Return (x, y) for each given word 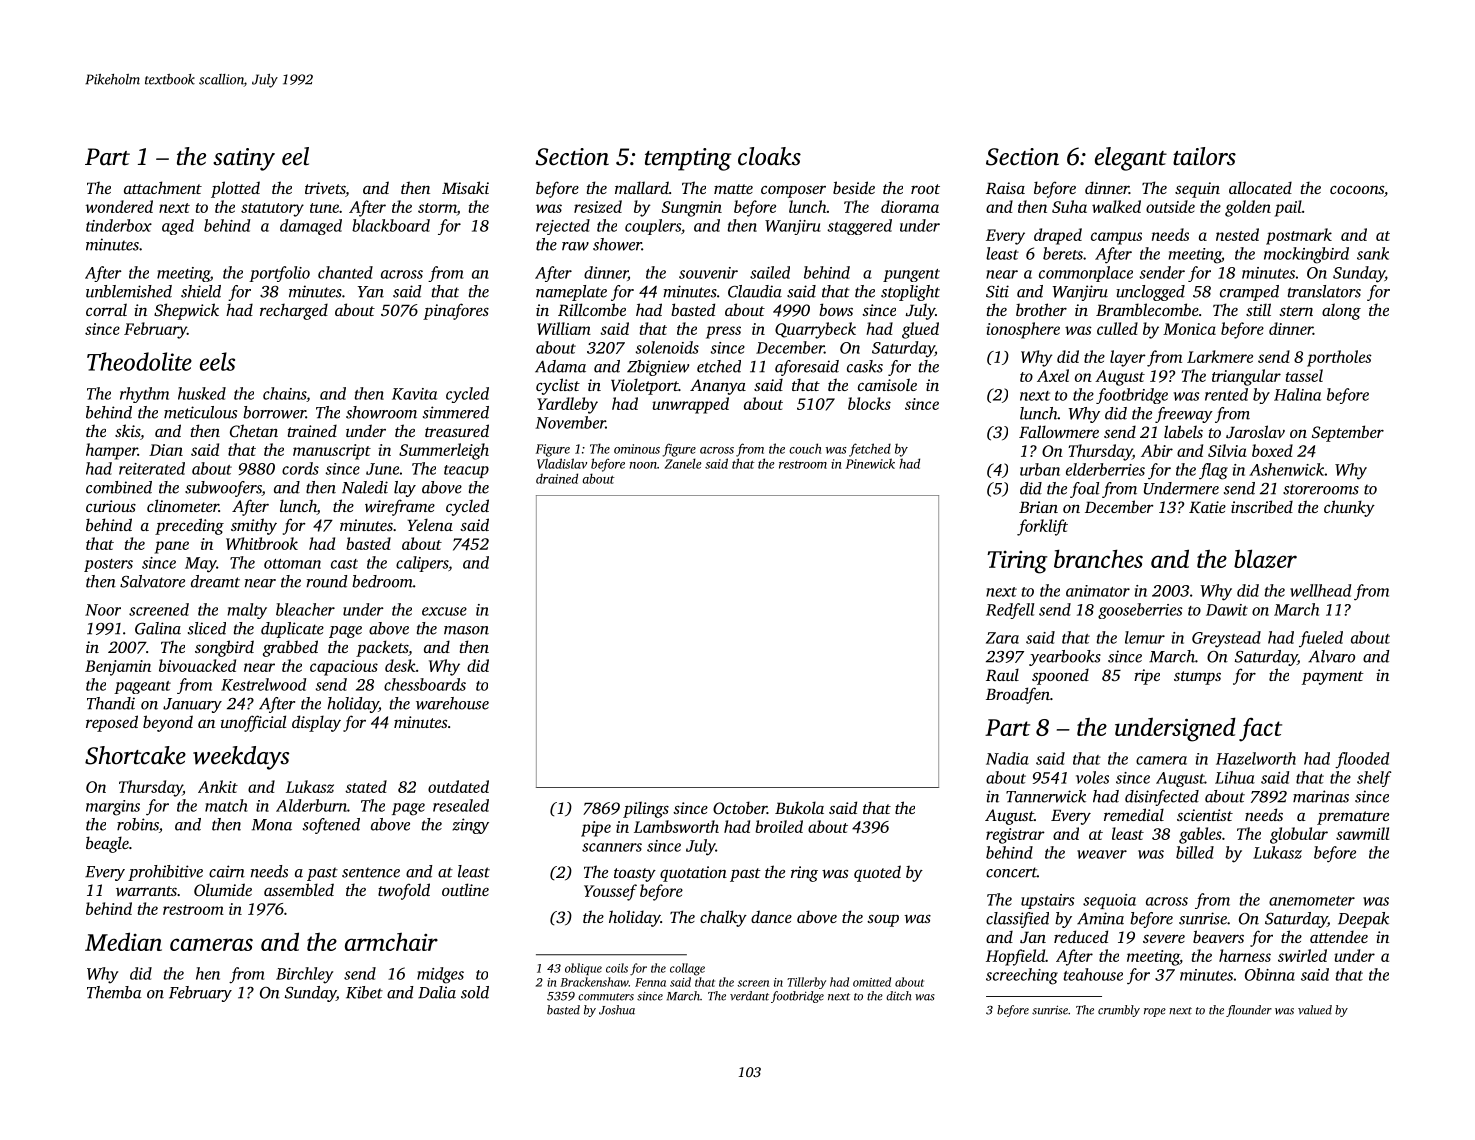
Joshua (617, 1010)
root (925, 189)
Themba (114, 992)
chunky (1349, 508)
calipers (422, 564)
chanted (345, 272)
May (200, 565)
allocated (1260, 187)
